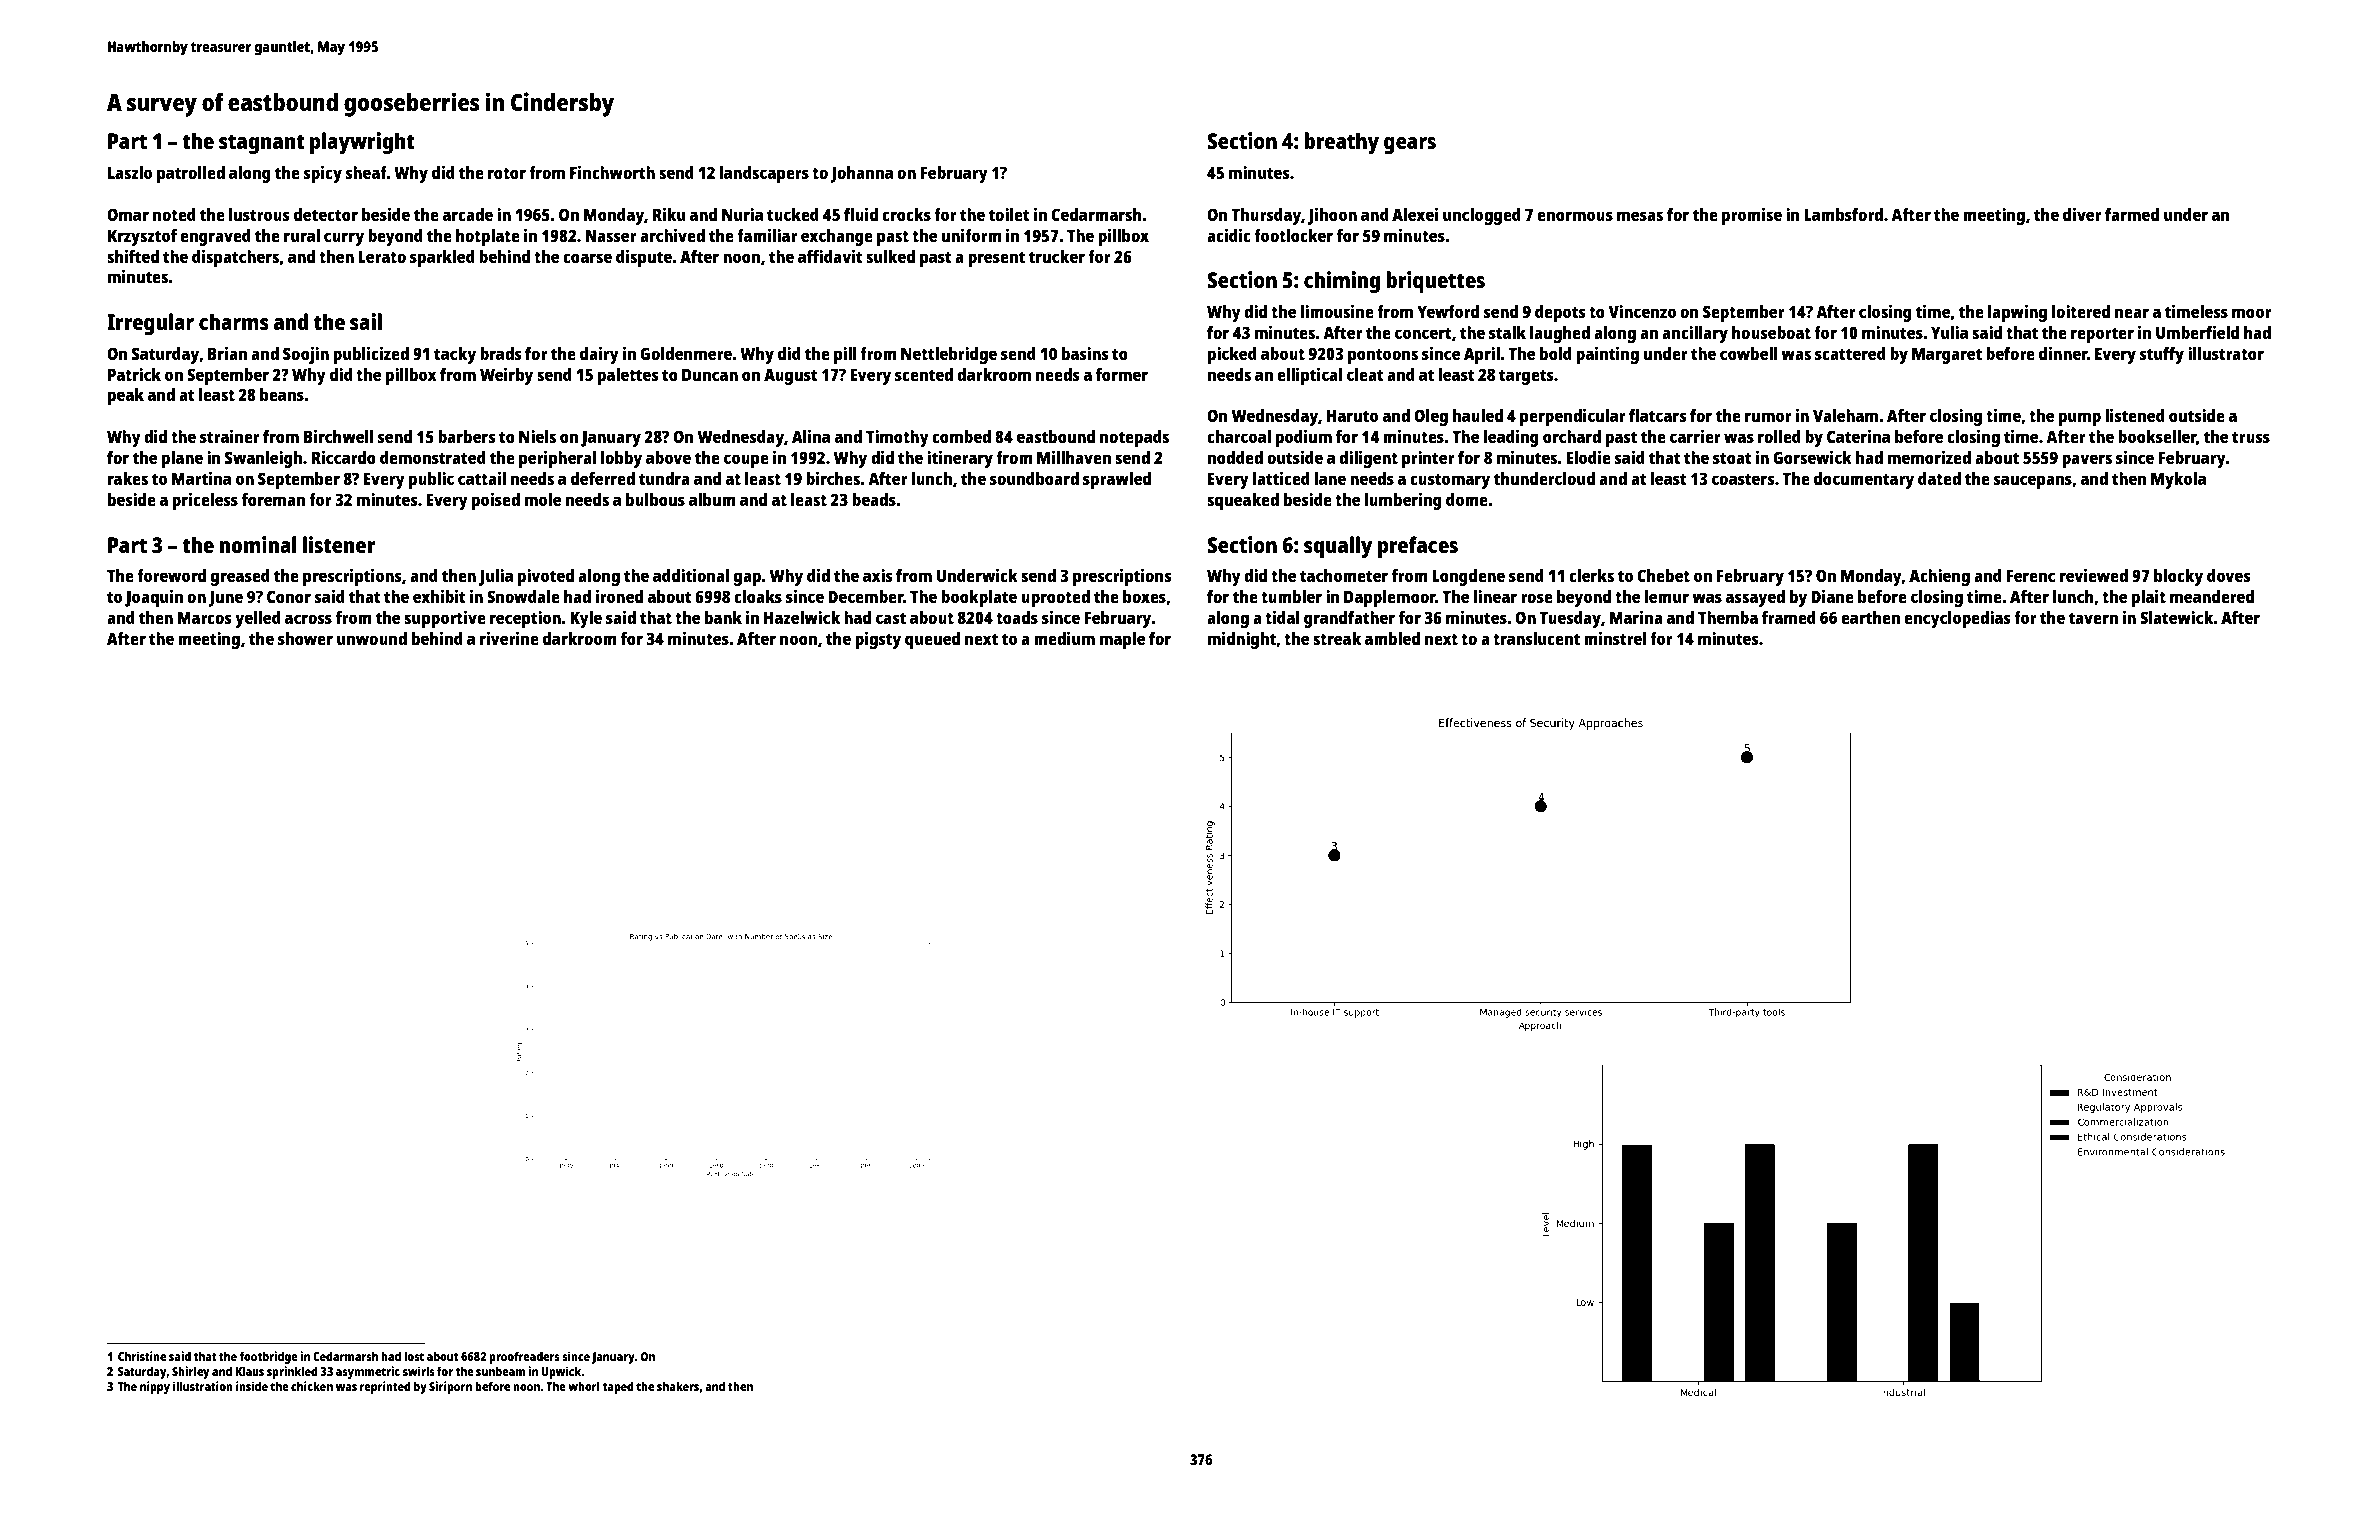 The height and width of the screenshot is (1540, 2380). Describe the element at coordinates (385, 1387) in the screenshot. I see `reprinted` at that location.
